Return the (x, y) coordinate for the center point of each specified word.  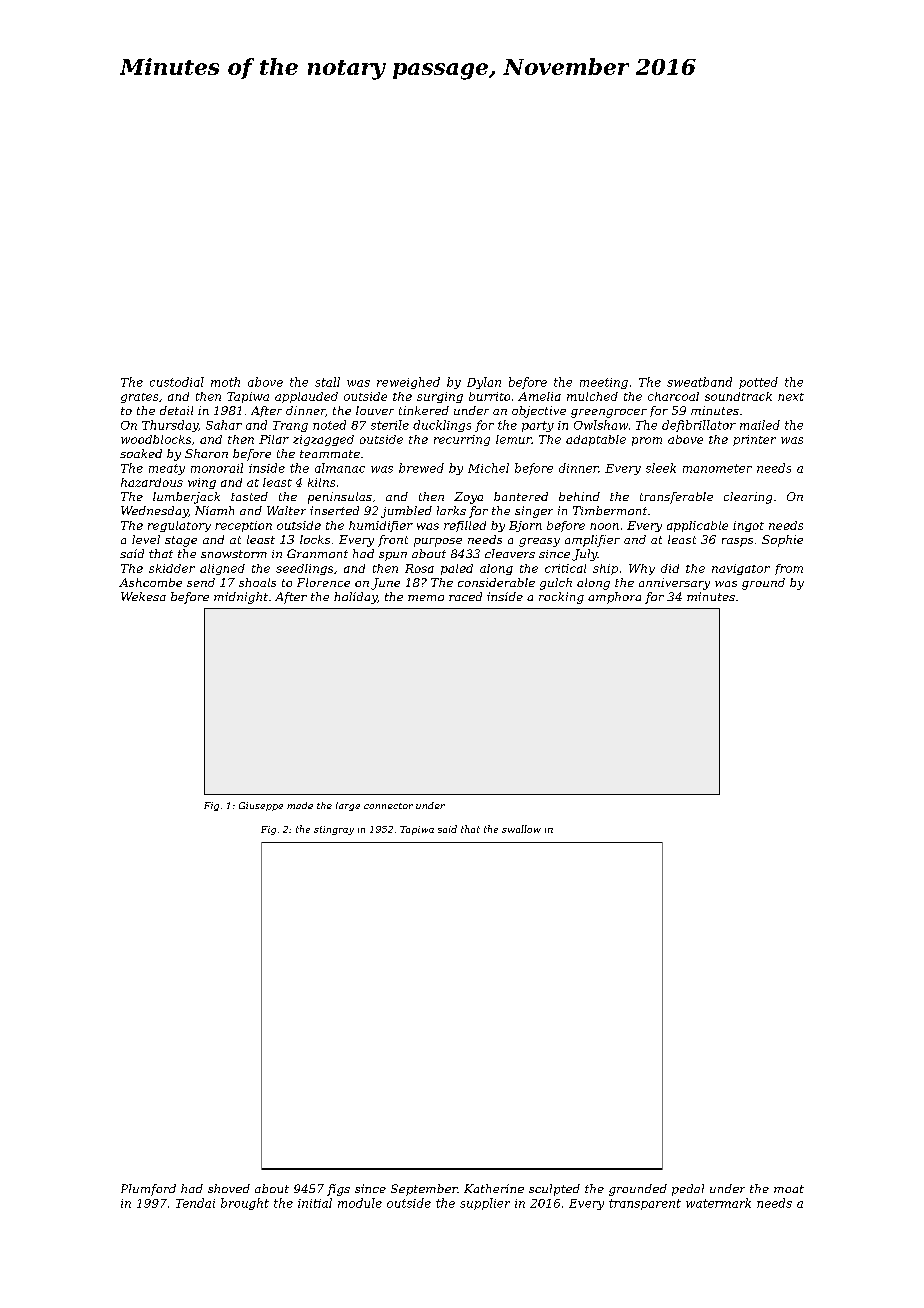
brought (245, 1204)
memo (426, 598)
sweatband (699, 382)
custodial (177, 382)
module (360, 1203)
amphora (614, 598)
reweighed (408, 383)
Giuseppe (261, 806)
